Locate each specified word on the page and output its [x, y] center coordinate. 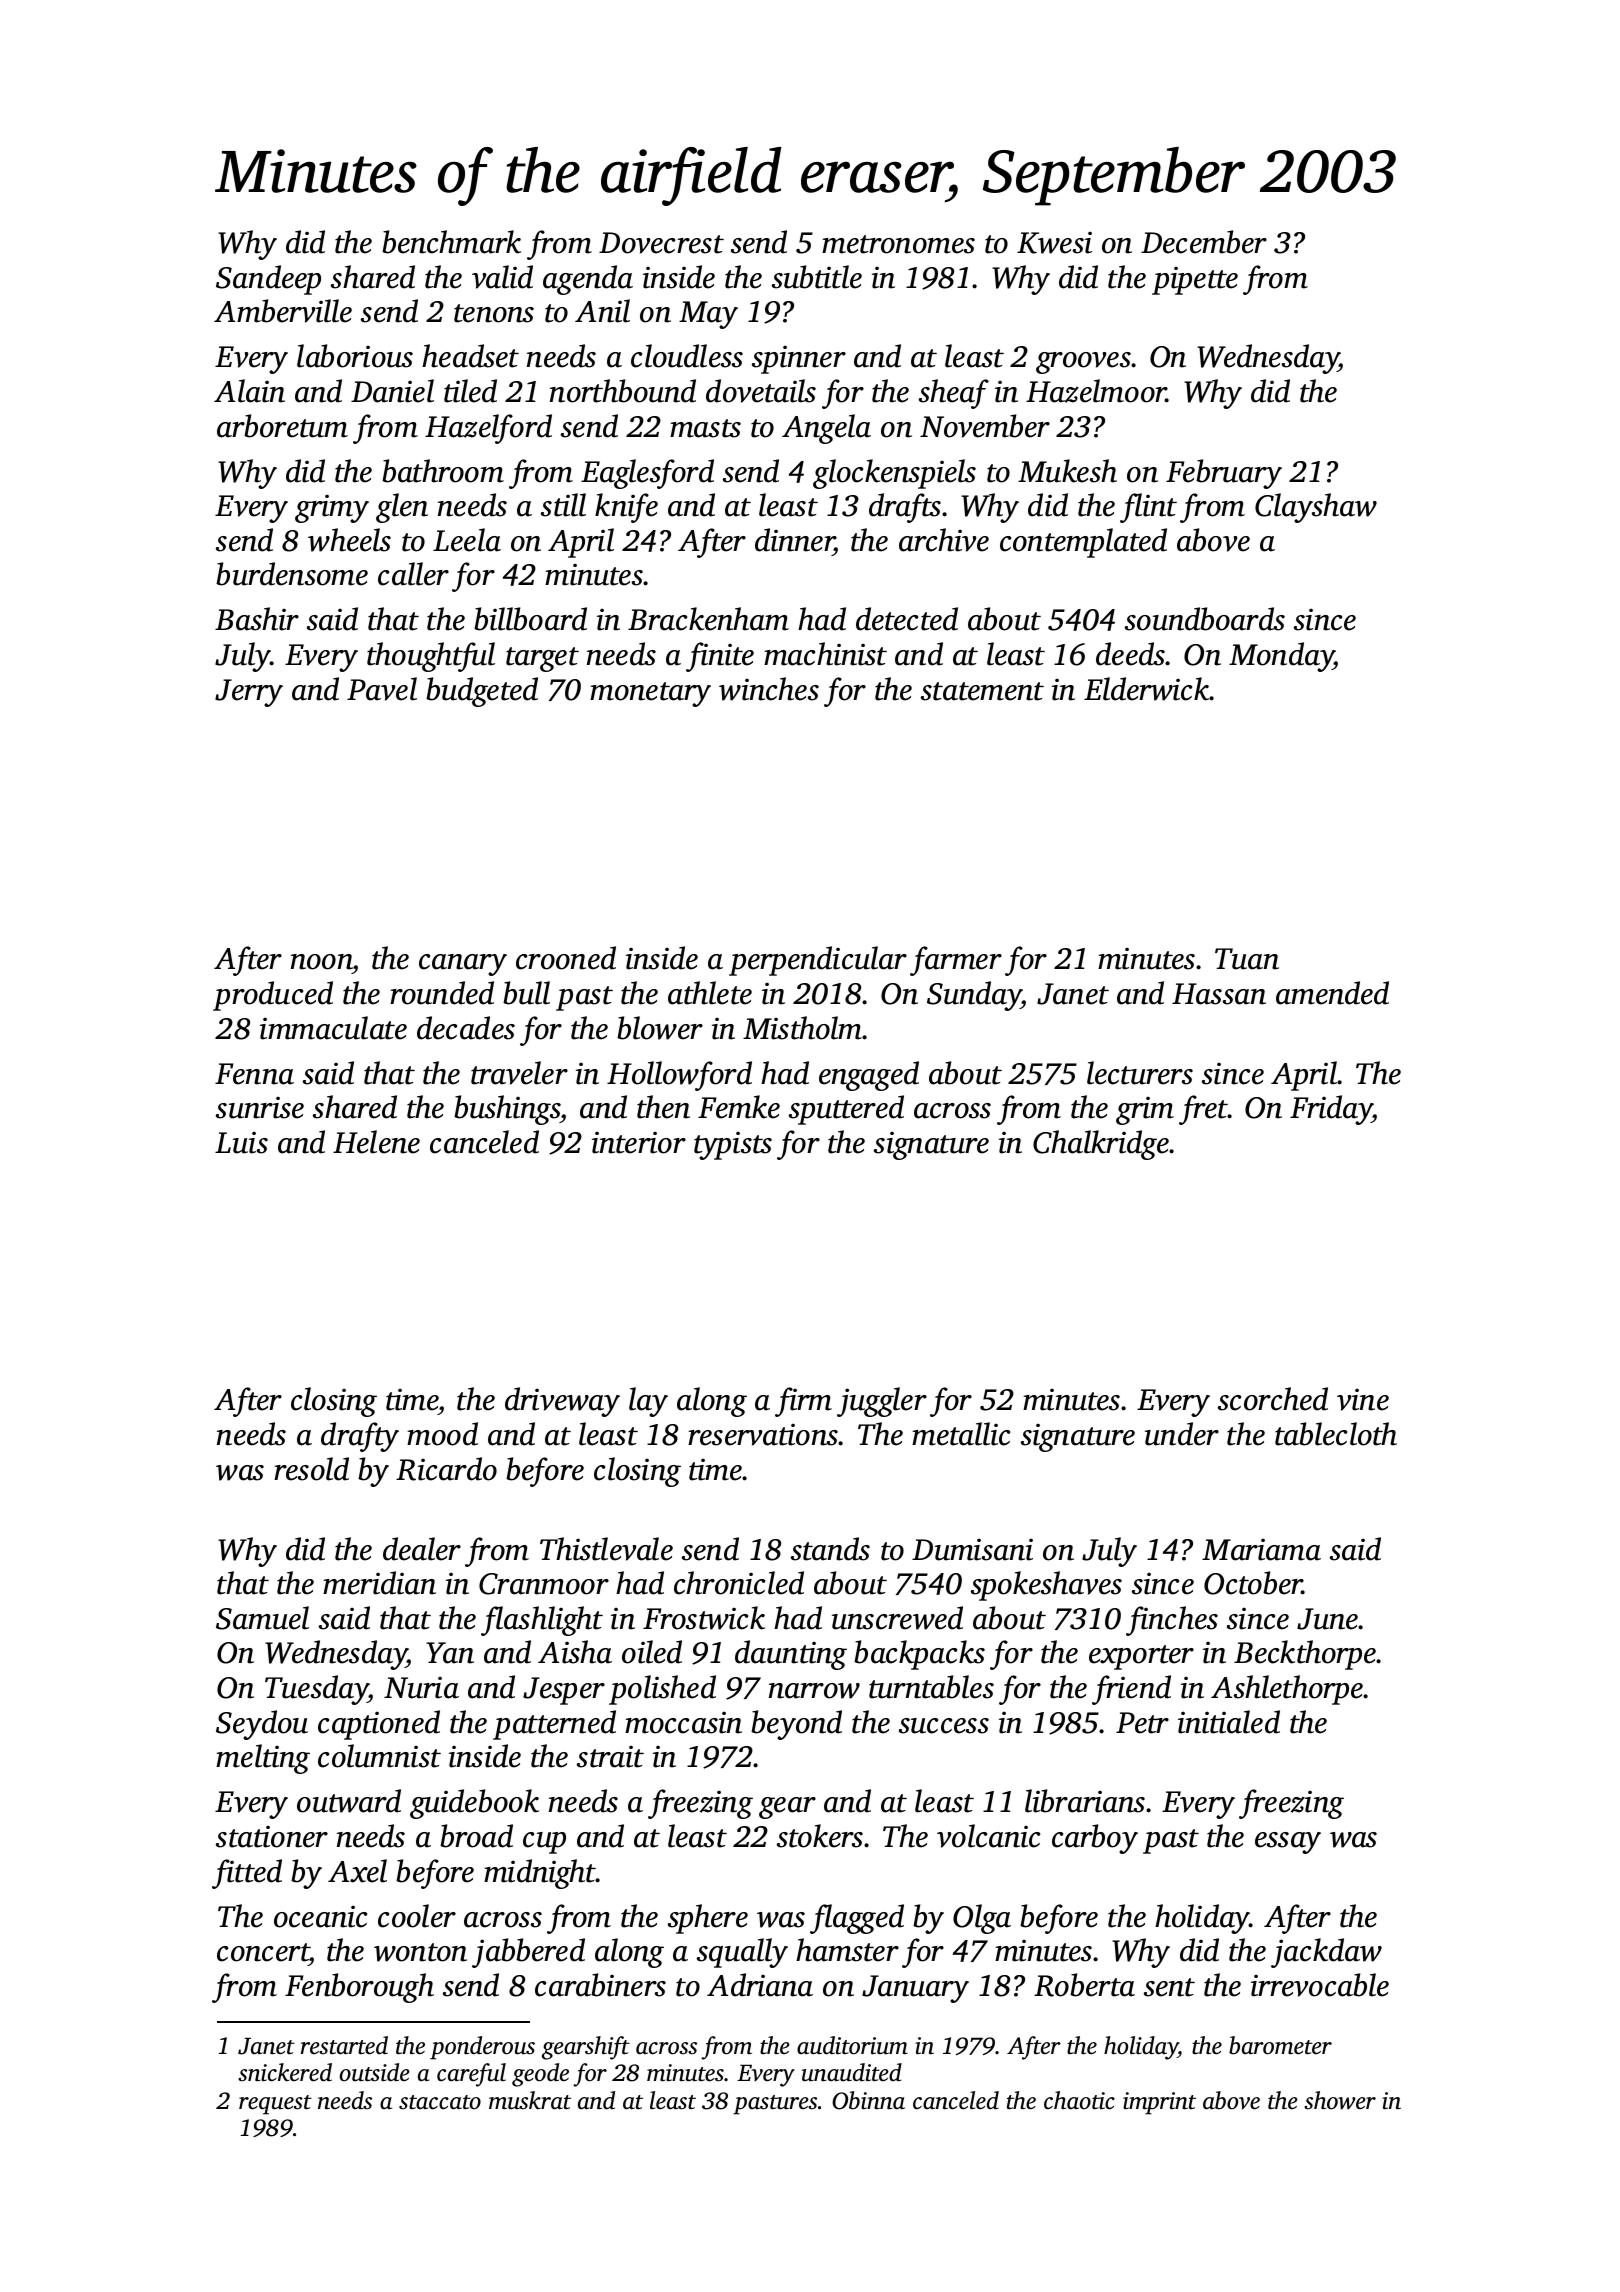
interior [639, 1142]
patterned [554, 1725]
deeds [1131, 654]
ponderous [482, 2048]
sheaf [954, 394]
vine [1363, 1399]
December [1204, 242]
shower [1340, 2100]
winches [769, 689]
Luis [241, 1142]
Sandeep [268, 280]
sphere [708, 1919]
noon [322, 962]
